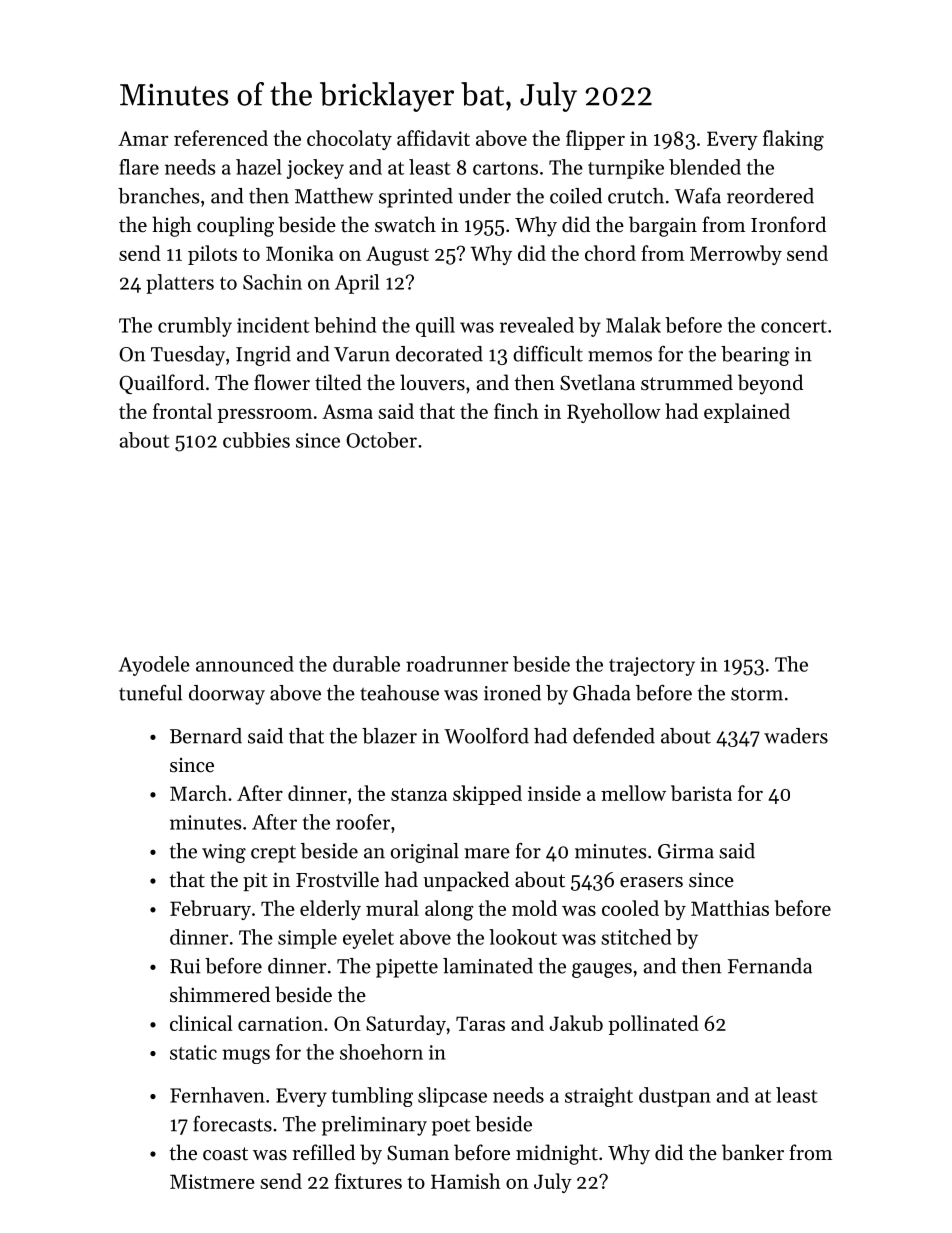 The height and width of the screenshot is (1233, 952). Describe the element at coordinates (512, 693) in the screenshot. I see `ironed` at that location.
